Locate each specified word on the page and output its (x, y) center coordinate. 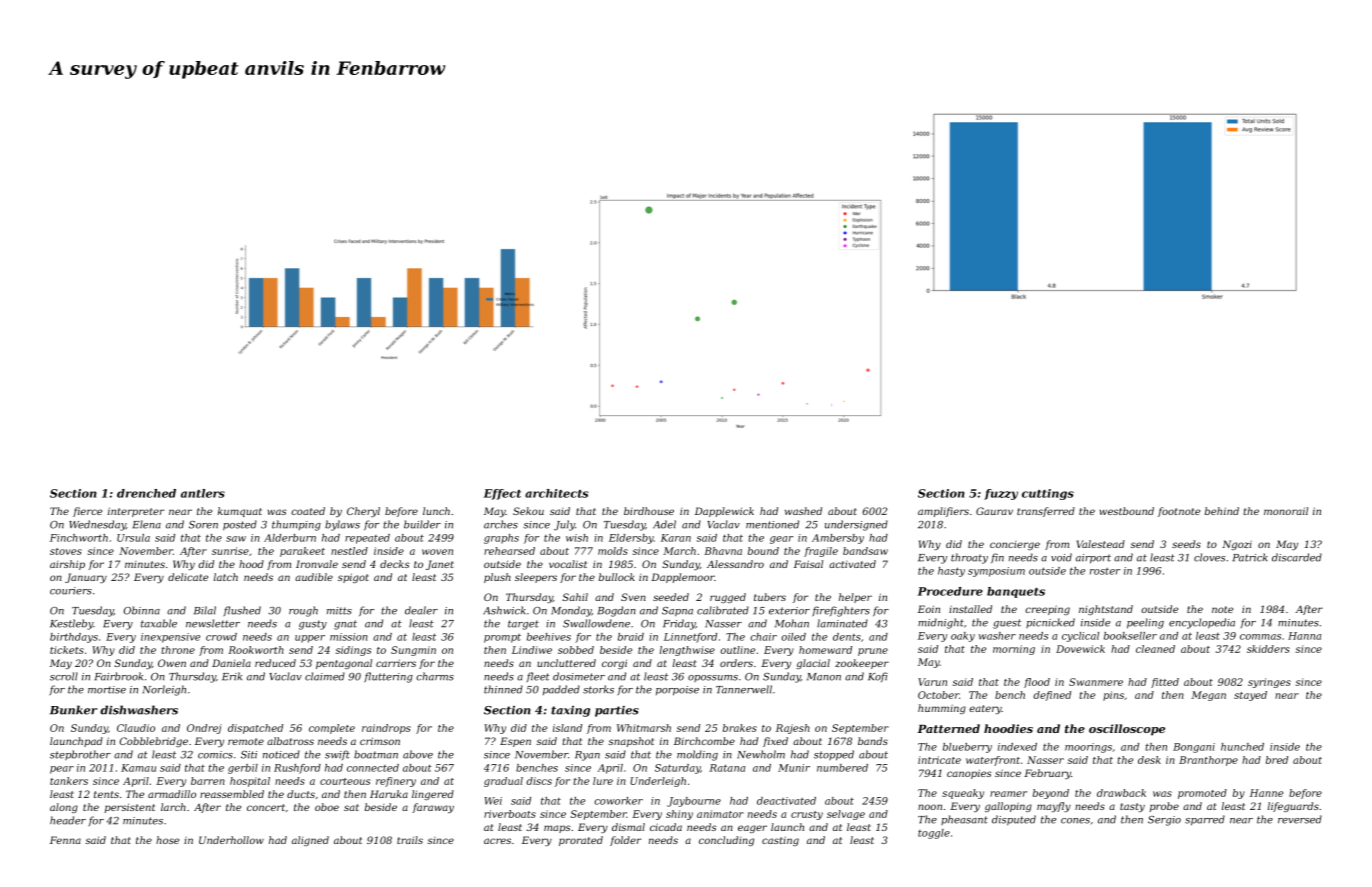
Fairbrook (119, 676)
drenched (146, 493)
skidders (1268, 649)
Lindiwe (532, 650)
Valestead (1101, 544)
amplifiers (943, 512)
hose (167, 840)
